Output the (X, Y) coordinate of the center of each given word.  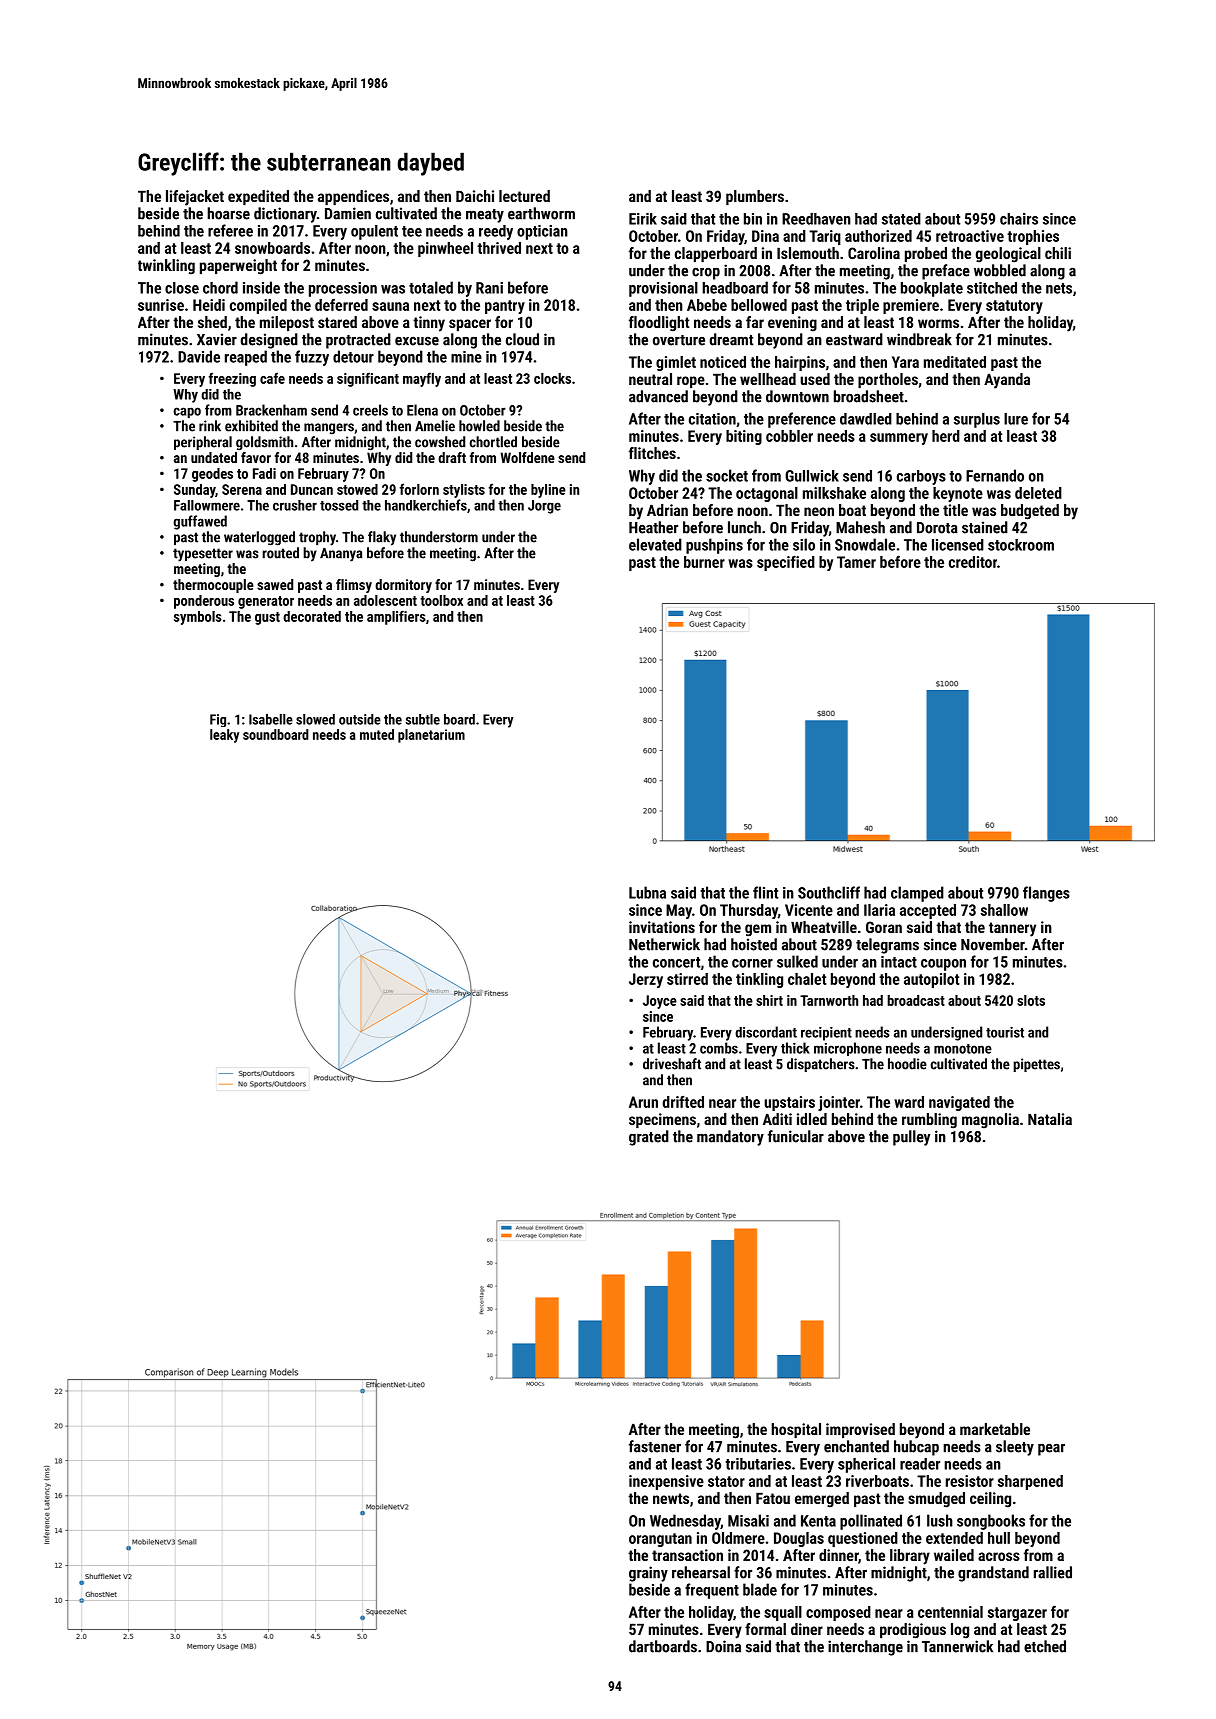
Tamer (856, 562)
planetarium (431, 736)
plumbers (755, 197)
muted (377, 734)
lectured (524, 196)
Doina (723, 1646)
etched (1045, 1646)
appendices (353, 197)
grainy (648, 1574)
